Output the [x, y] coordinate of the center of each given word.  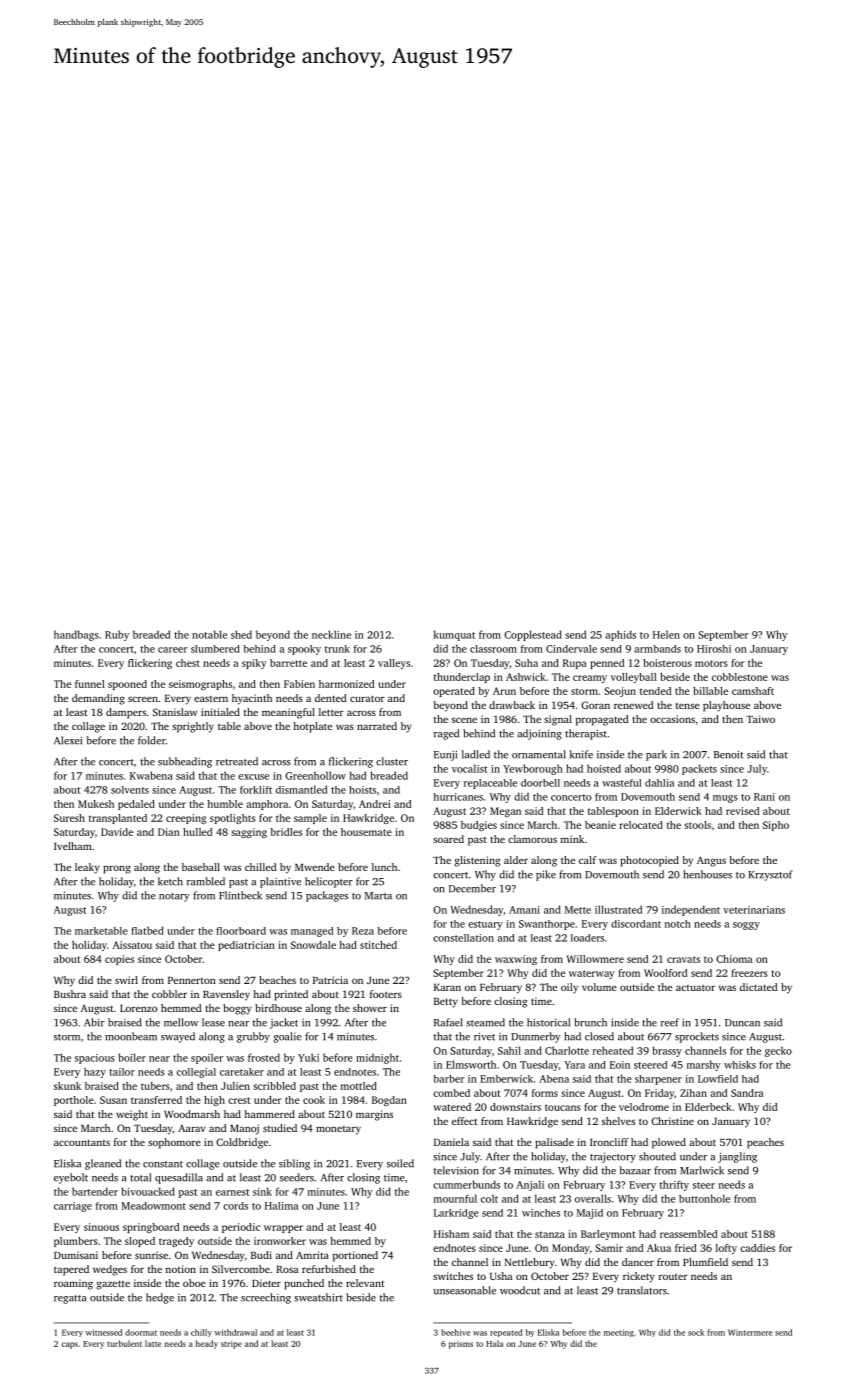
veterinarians [754, 910]
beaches [277, 980]
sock [696, 1332]
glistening [477, 861]
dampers [126, 713]
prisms [461, 1345]
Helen [666, 634]
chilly [201, 1333]
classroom [493, 649]
